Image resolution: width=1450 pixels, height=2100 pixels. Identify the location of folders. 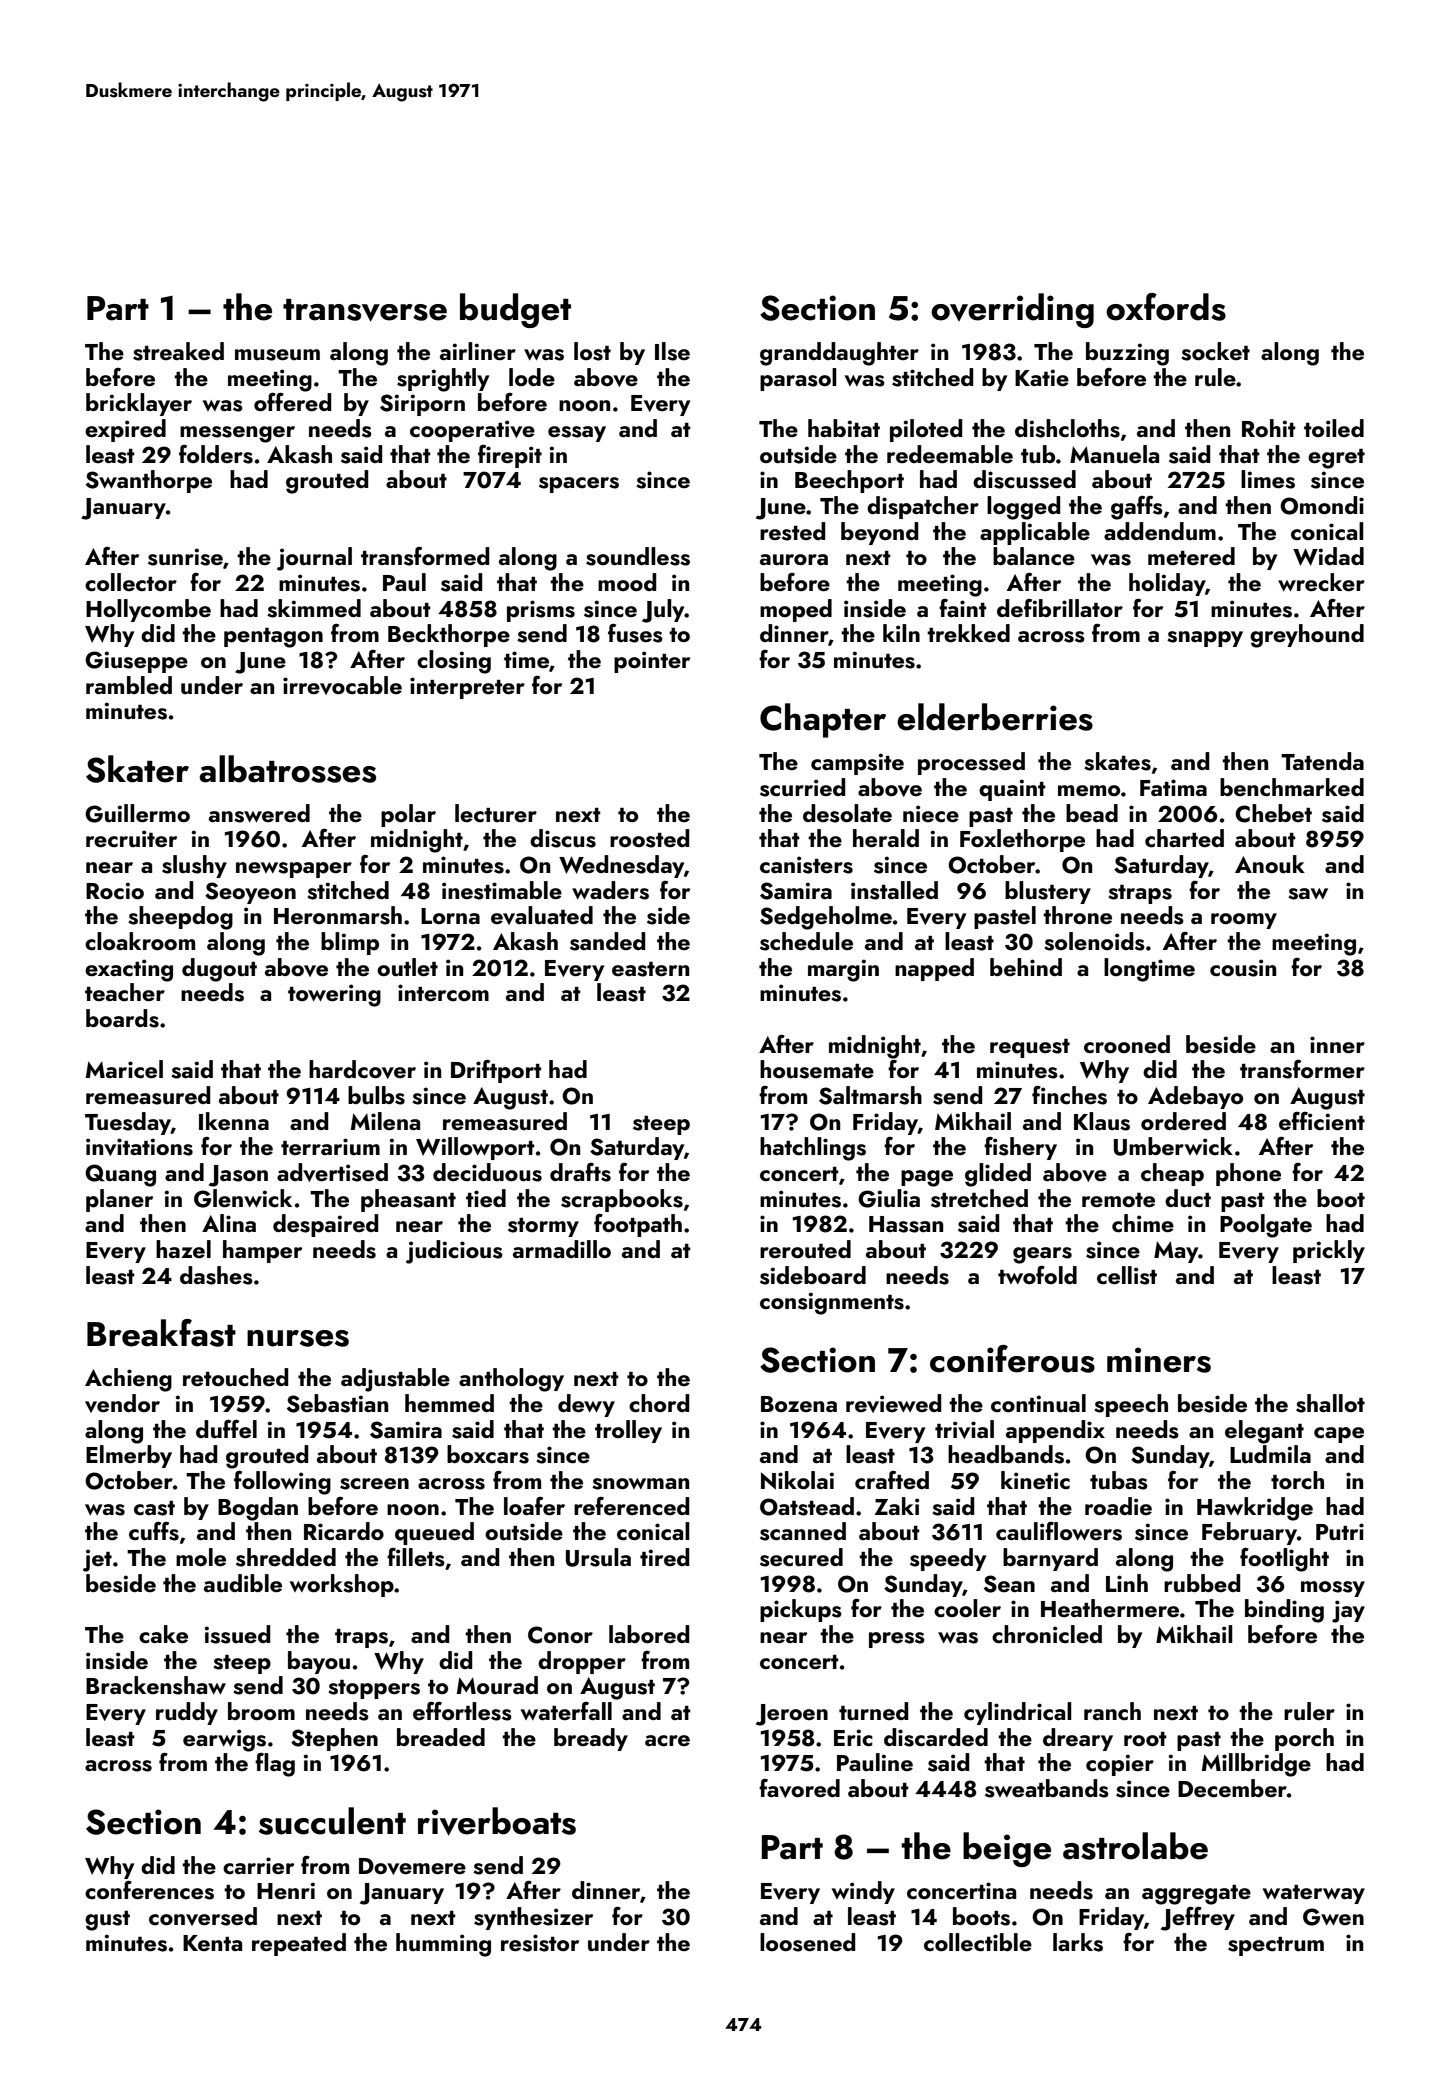
(216, 454).
